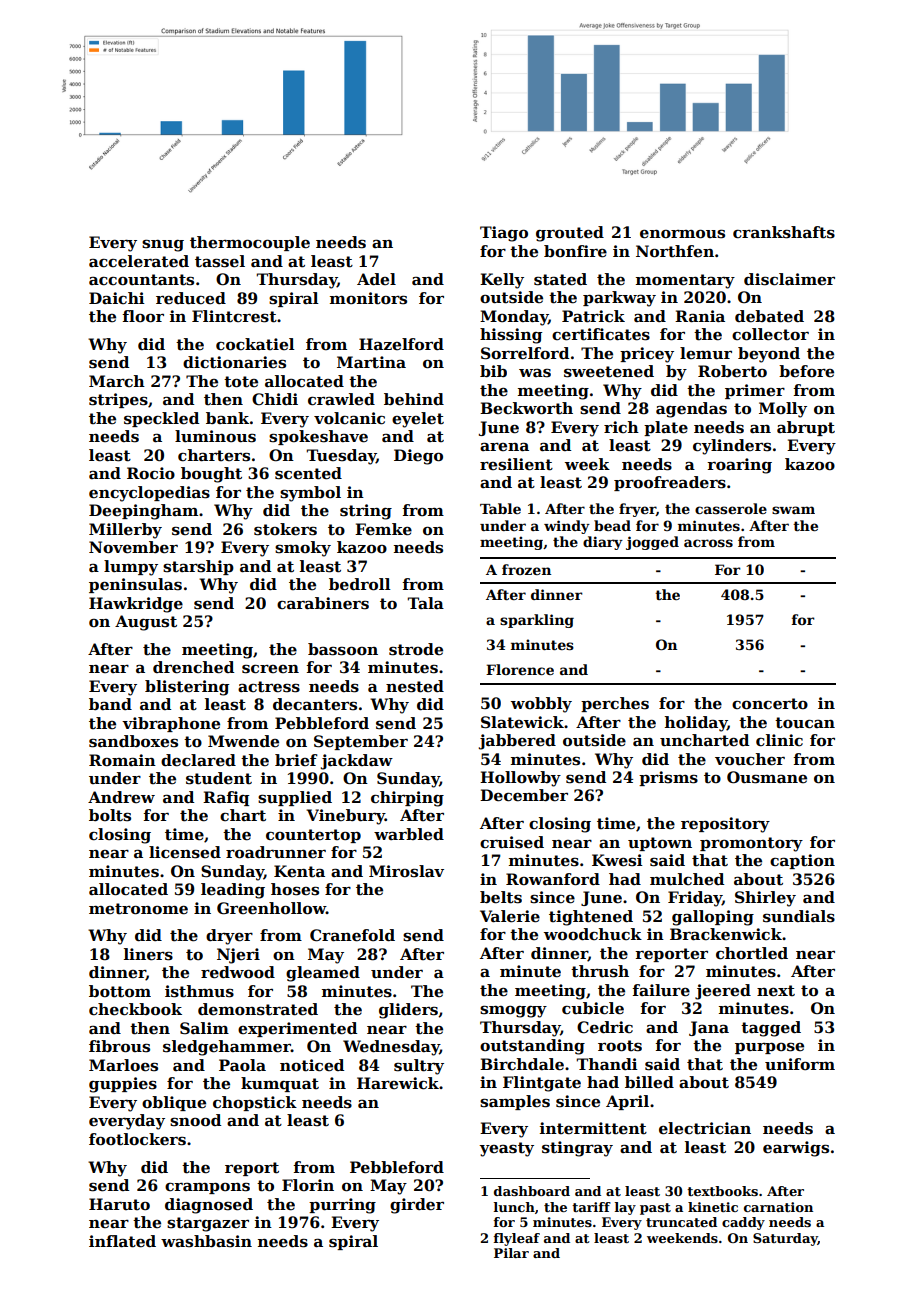 Image resolution: width=924 pixels, height=1308 pixels. Describe the element at coordinates (371, 362) in the document. I see `Martina` at that location.
